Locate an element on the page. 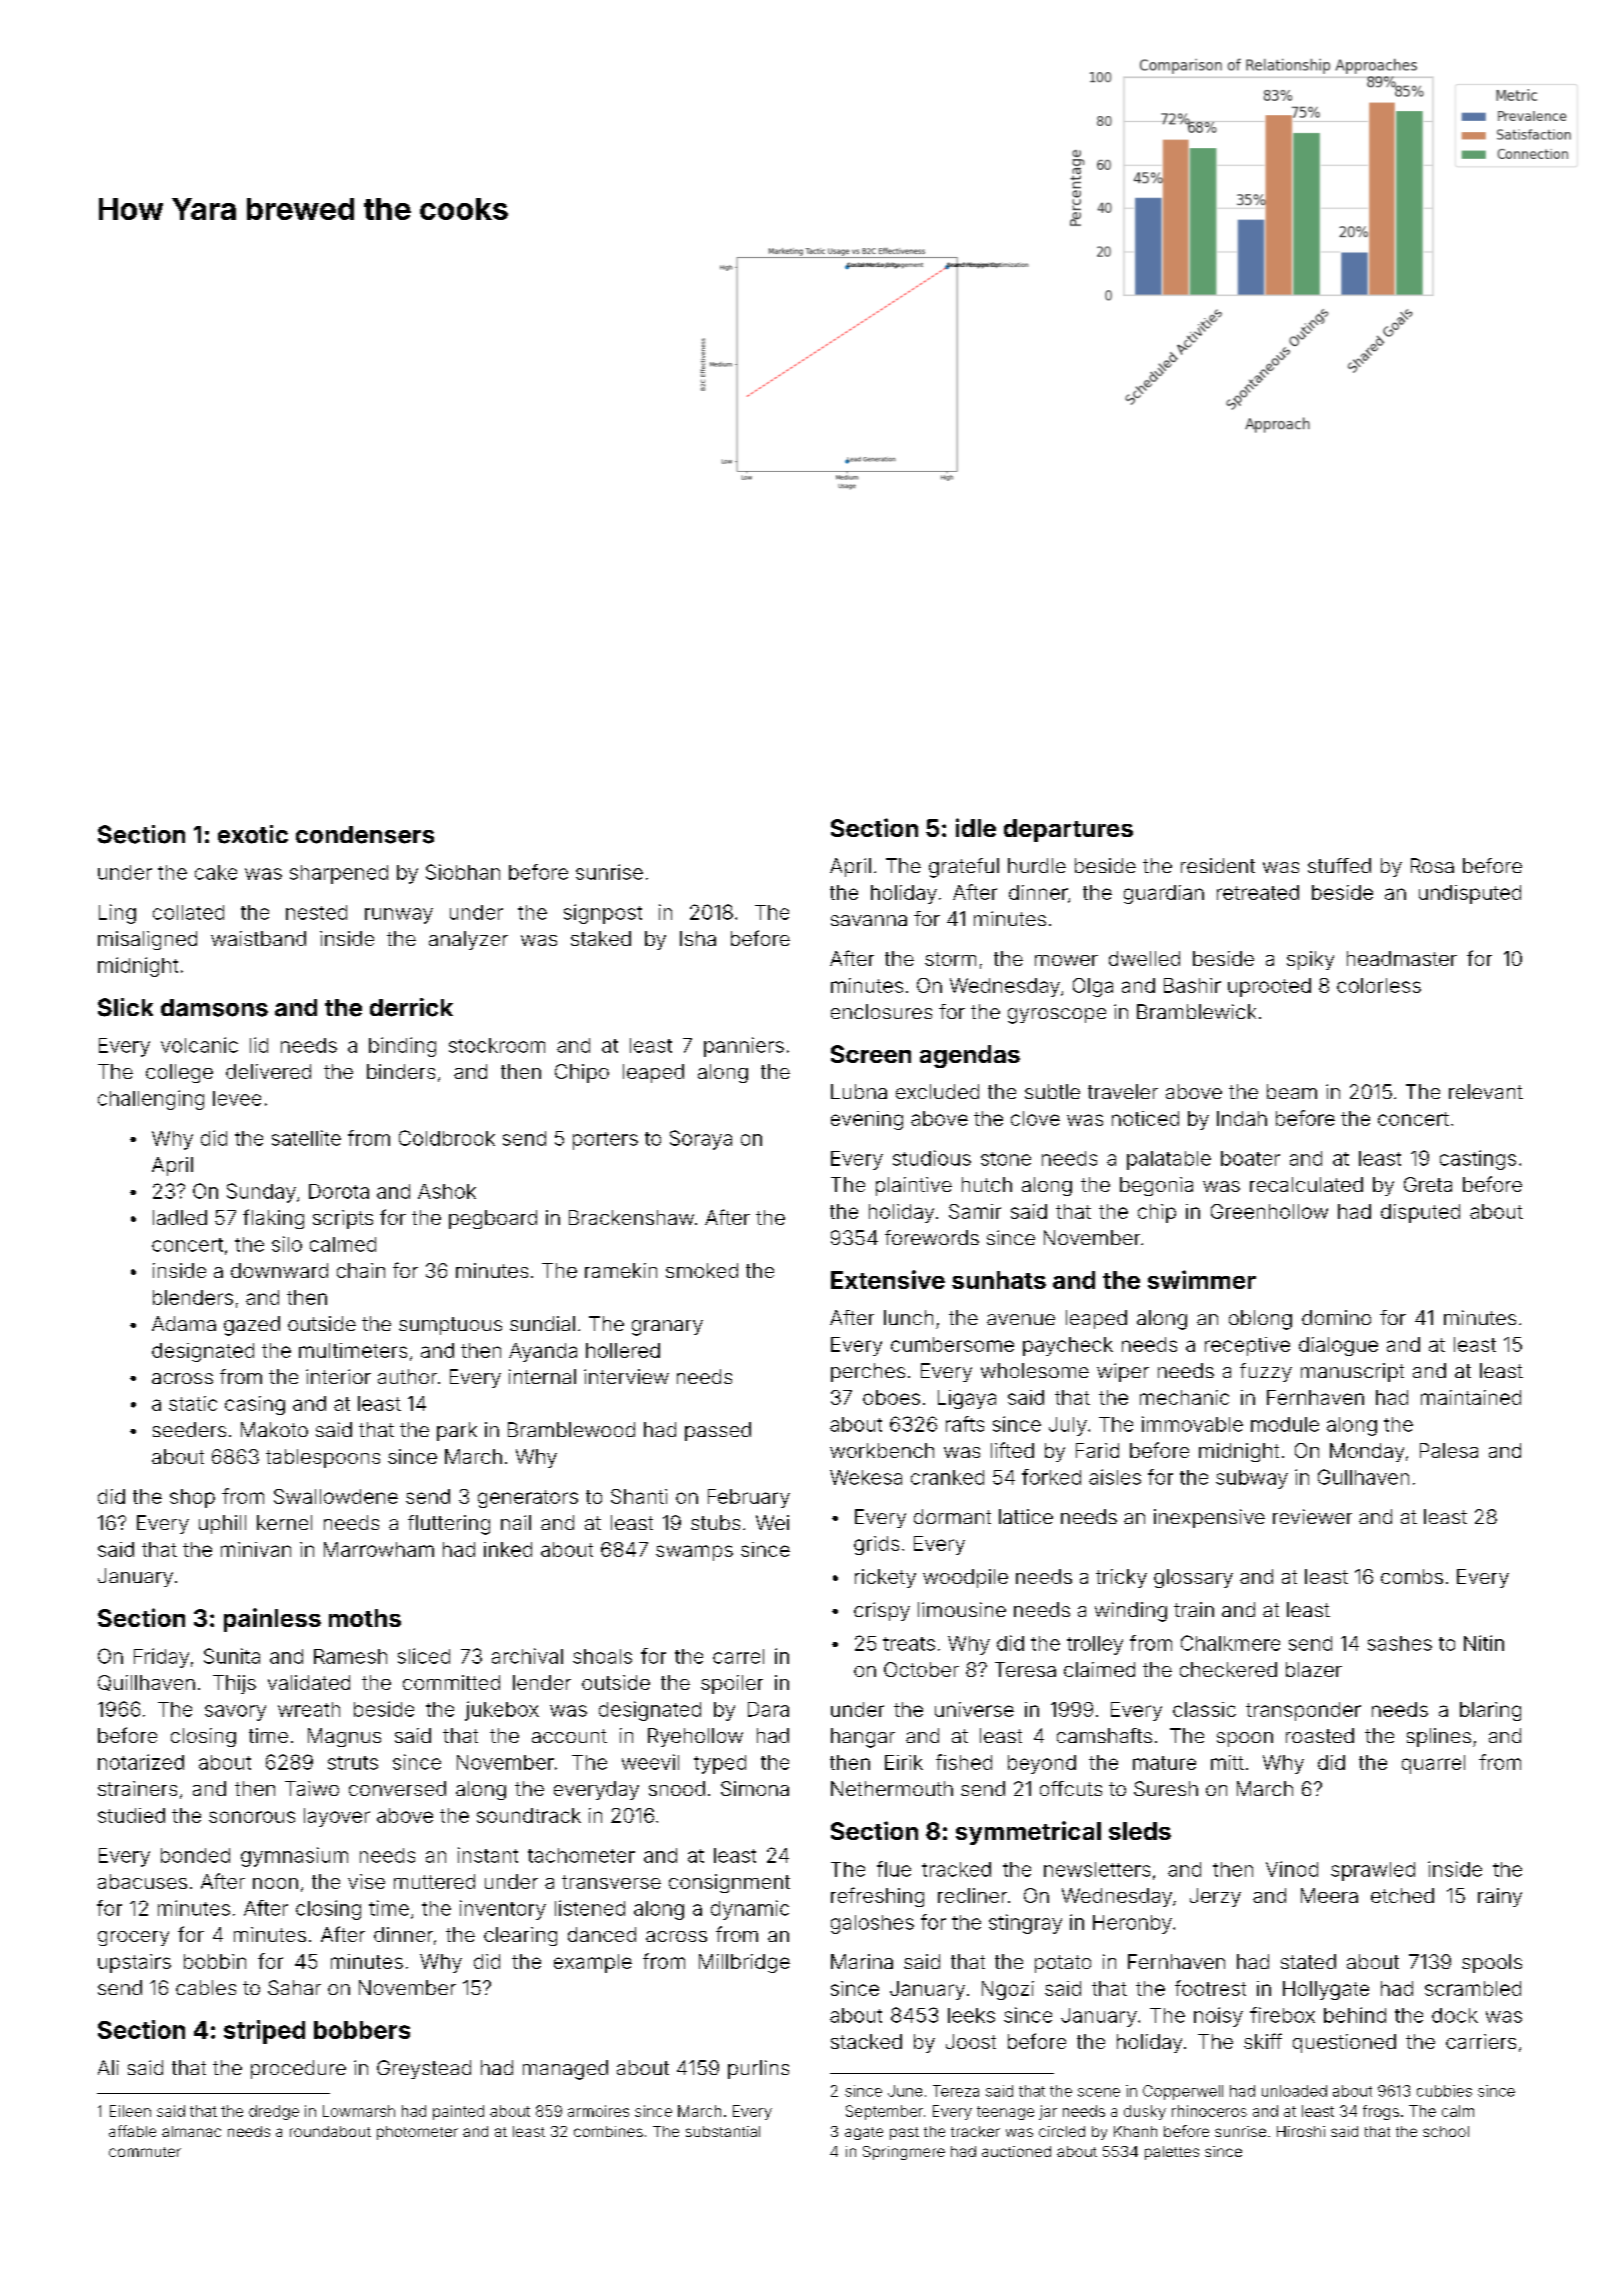  forewords is located at coordinates (932, 1237).
